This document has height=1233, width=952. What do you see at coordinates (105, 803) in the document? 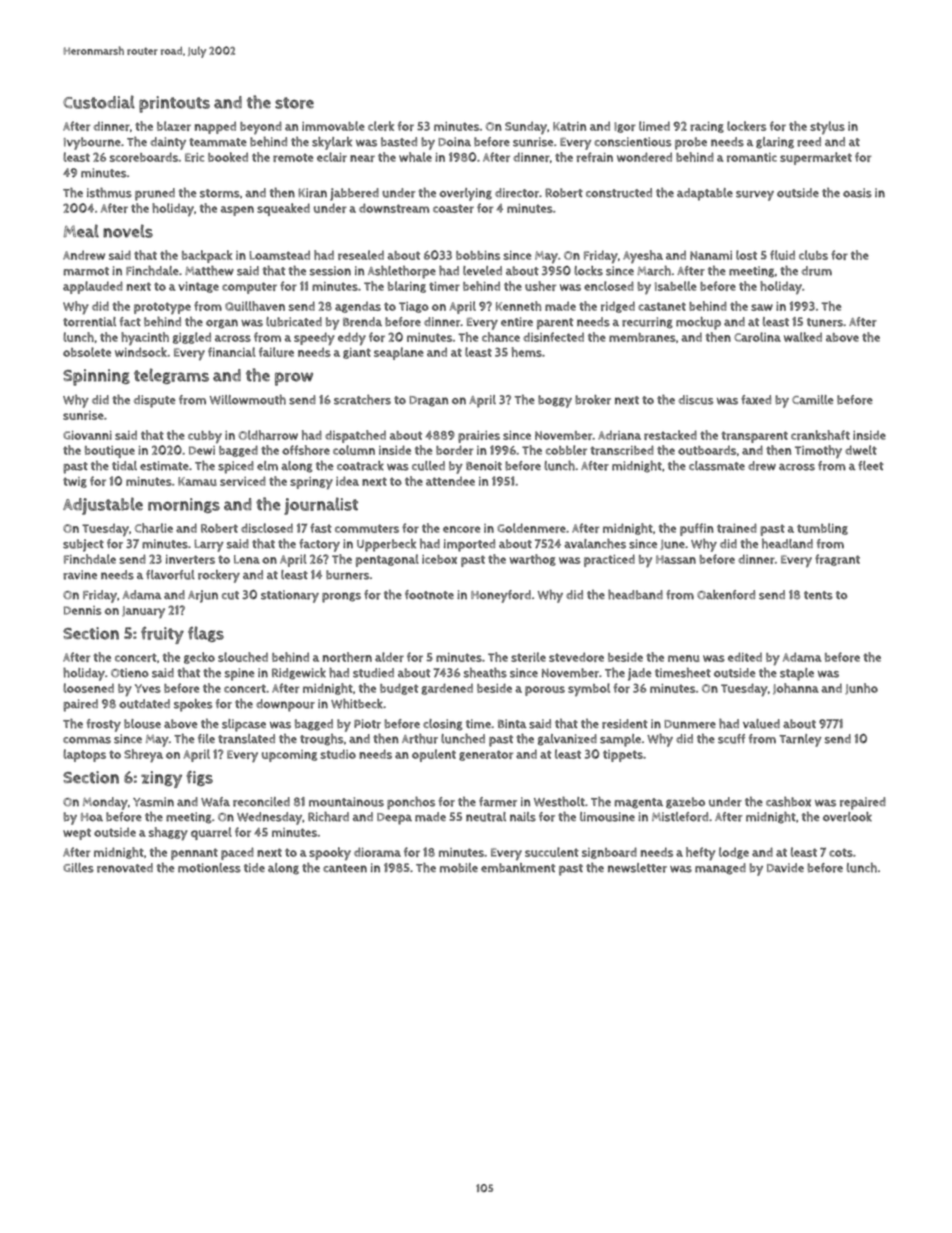
I see `Monday` at bounding box center [105, 803].
